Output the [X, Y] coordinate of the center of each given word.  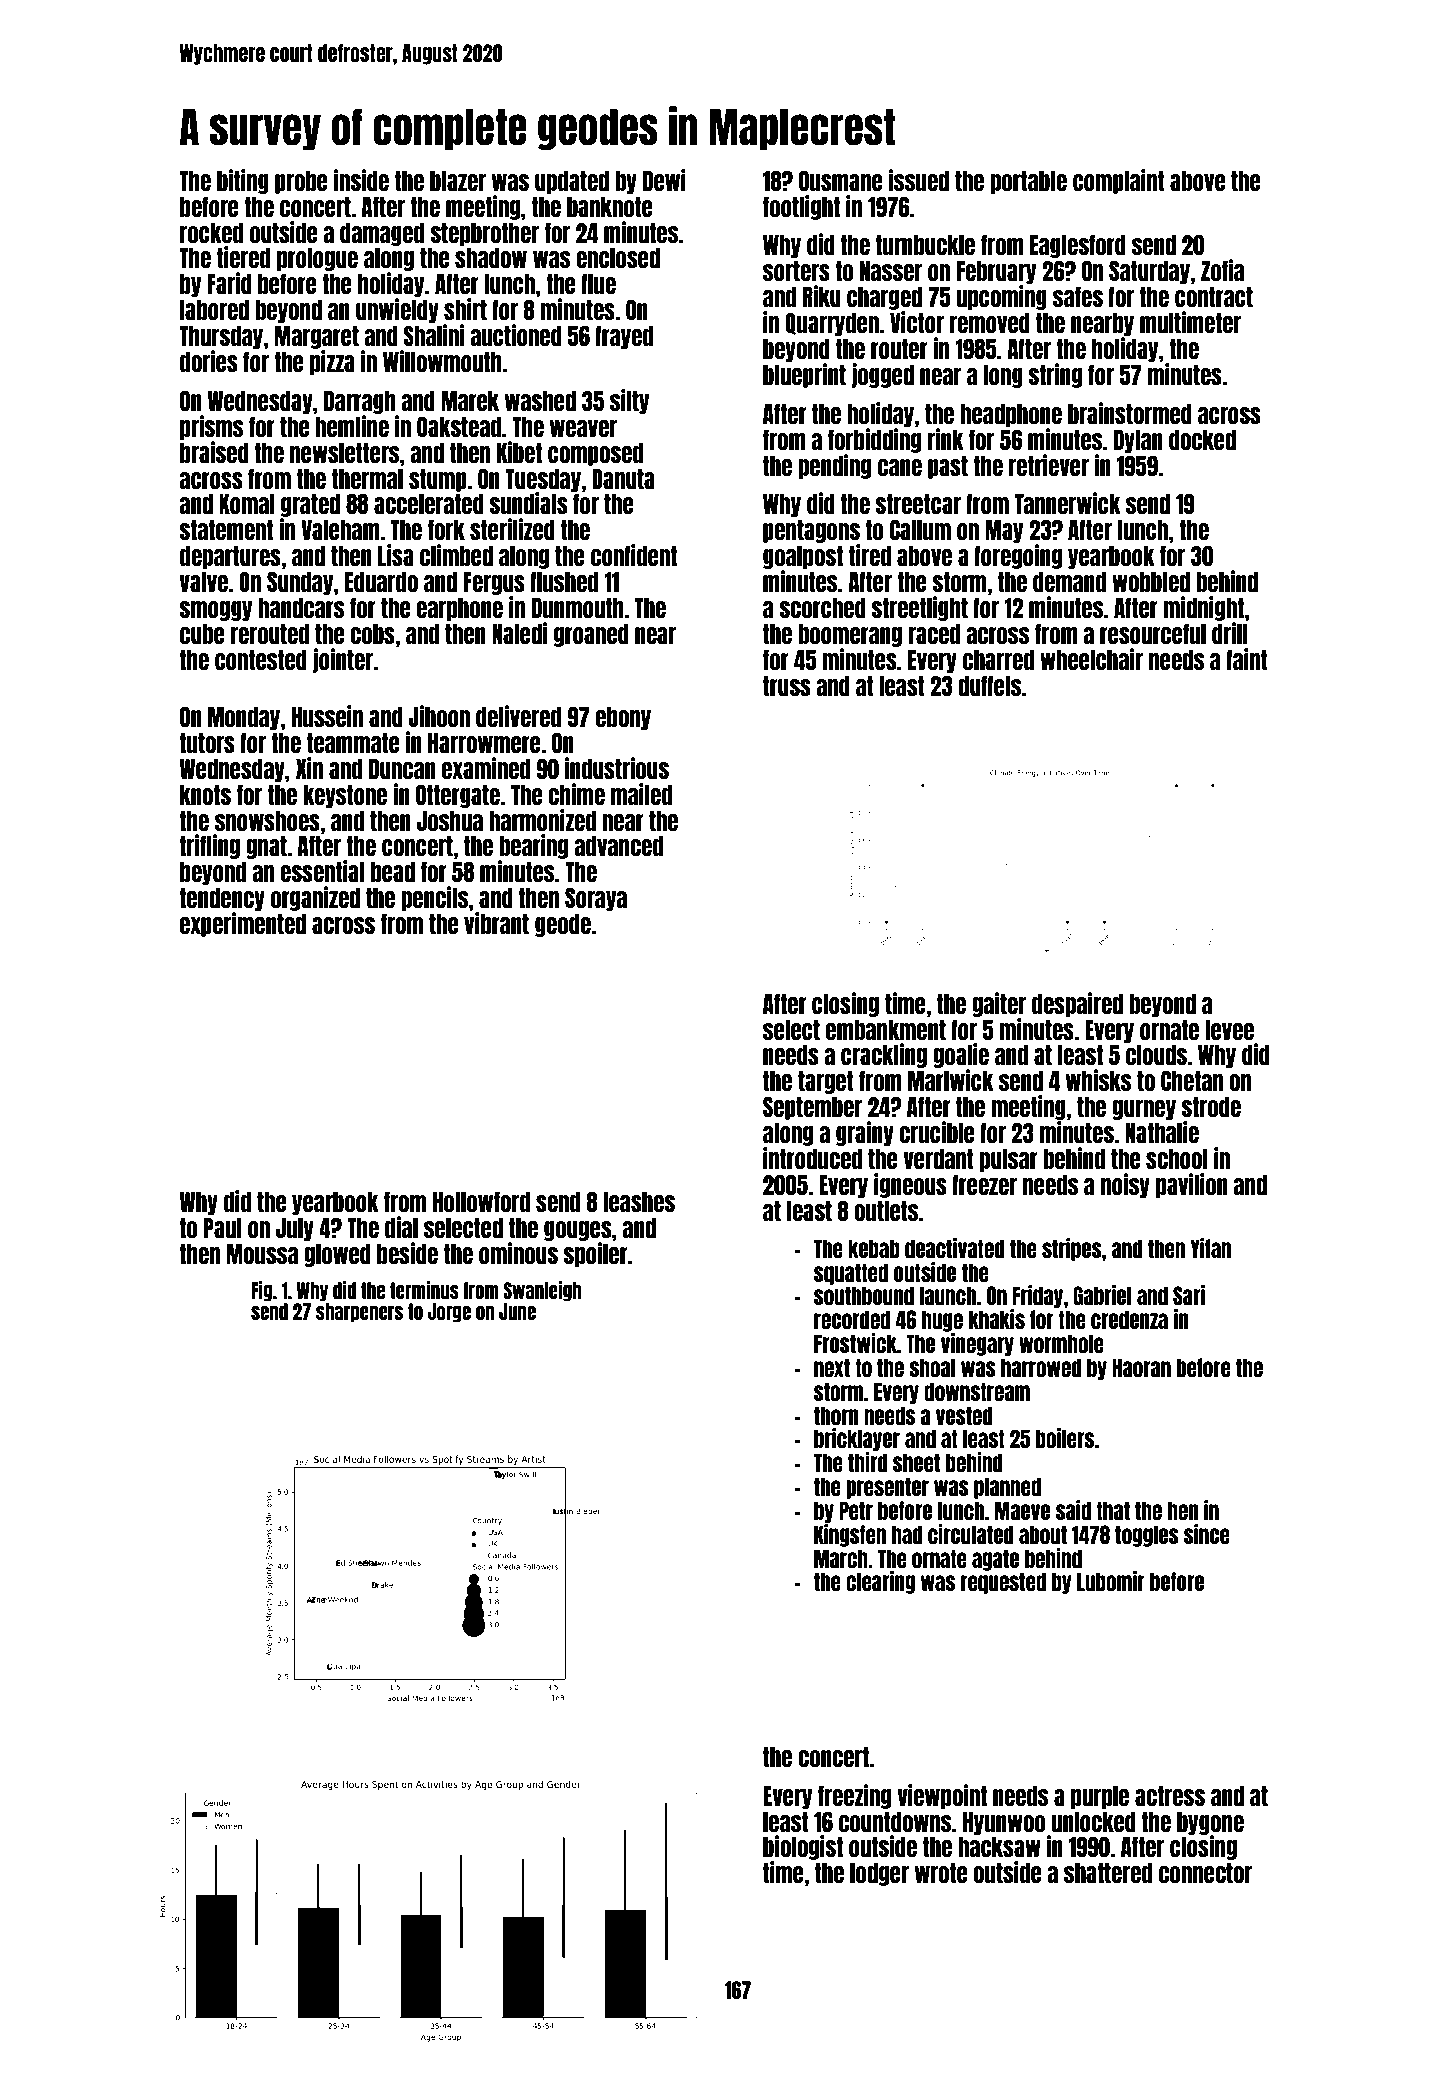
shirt [465, 309]
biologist [803, 1847]
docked [1202, 440]
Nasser [891, 271]
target [826, 1082]
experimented [243, 924]
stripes [1072, 1249]
